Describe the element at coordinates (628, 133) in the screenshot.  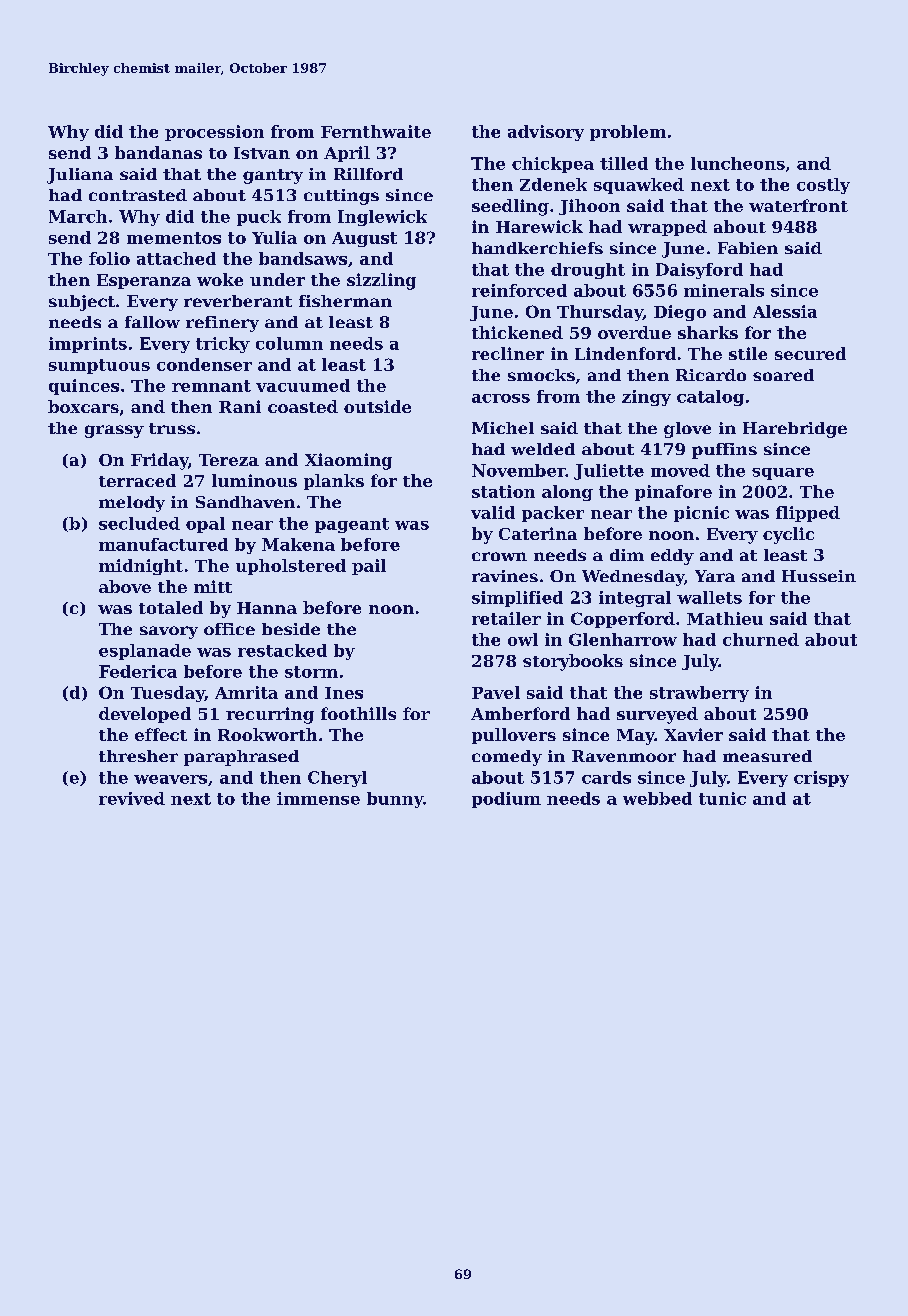
I see `problem` at that location.
